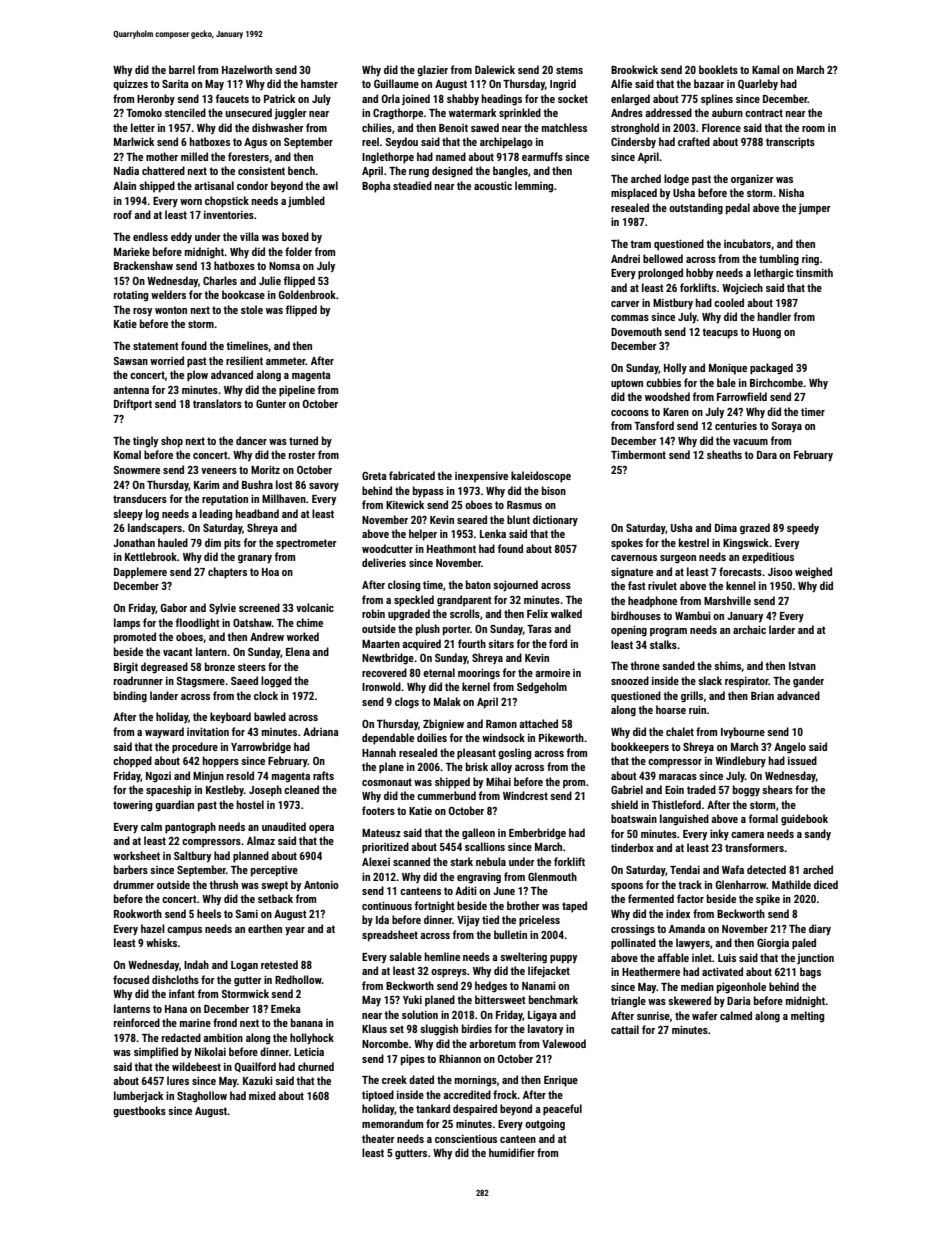 This screenshot has width=952, height=1233. I want to click on Rasmus, so click(524, 505).
